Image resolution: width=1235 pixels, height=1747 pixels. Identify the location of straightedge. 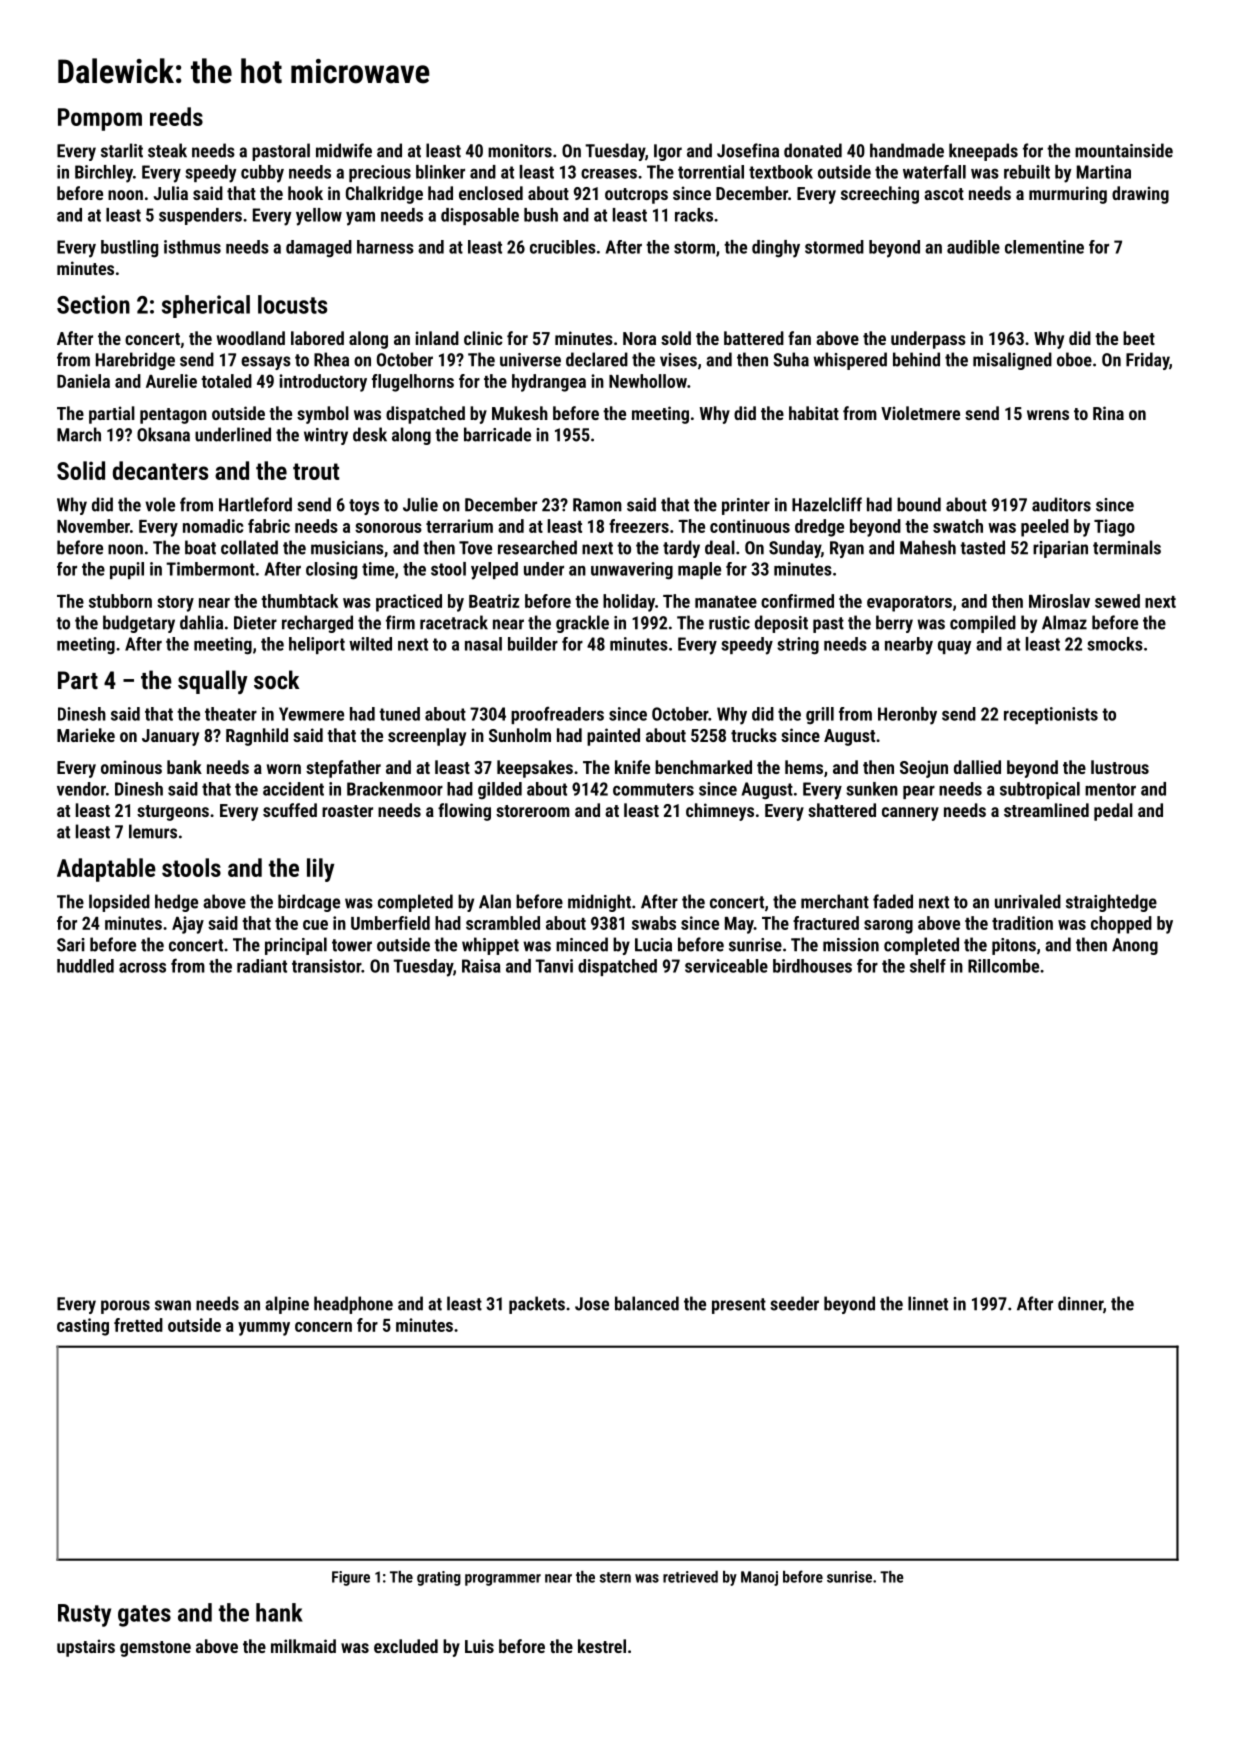
(1111, 903).
